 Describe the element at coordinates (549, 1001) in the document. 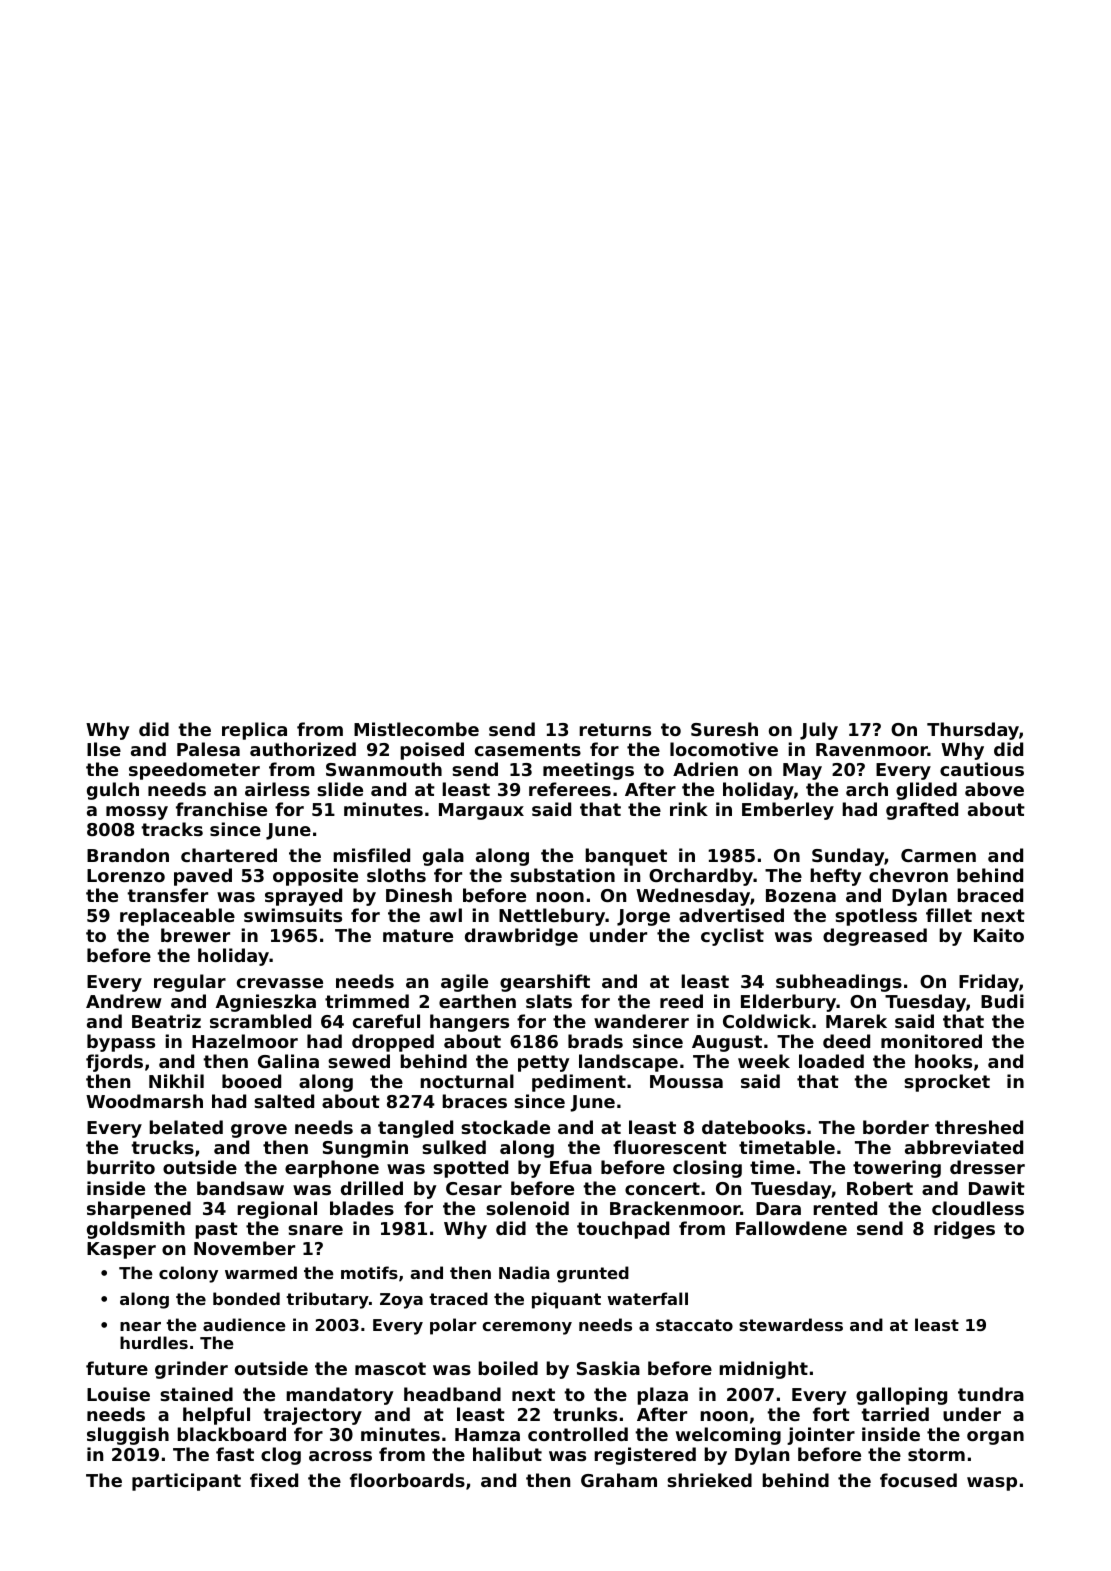

I see `slats` at that location.
